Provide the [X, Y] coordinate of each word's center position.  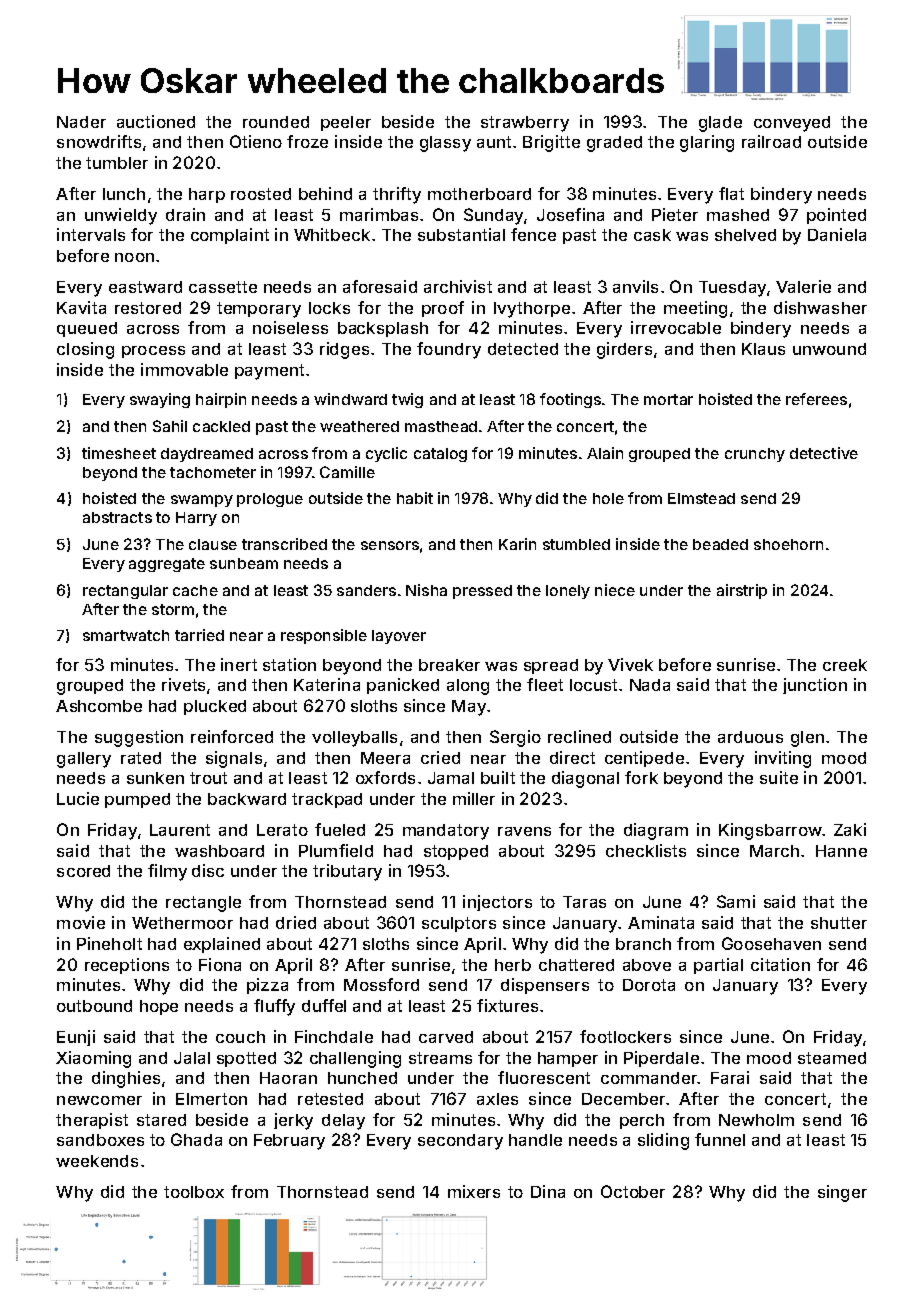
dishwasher [820, 307]
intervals [91, 234]
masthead [441, 426]
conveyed [792, 124]
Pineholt [109, 943]
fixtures [507, 1005]
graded [614, 144]
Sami [736, 901]
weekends [97, 1161]
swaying [160, 400]
